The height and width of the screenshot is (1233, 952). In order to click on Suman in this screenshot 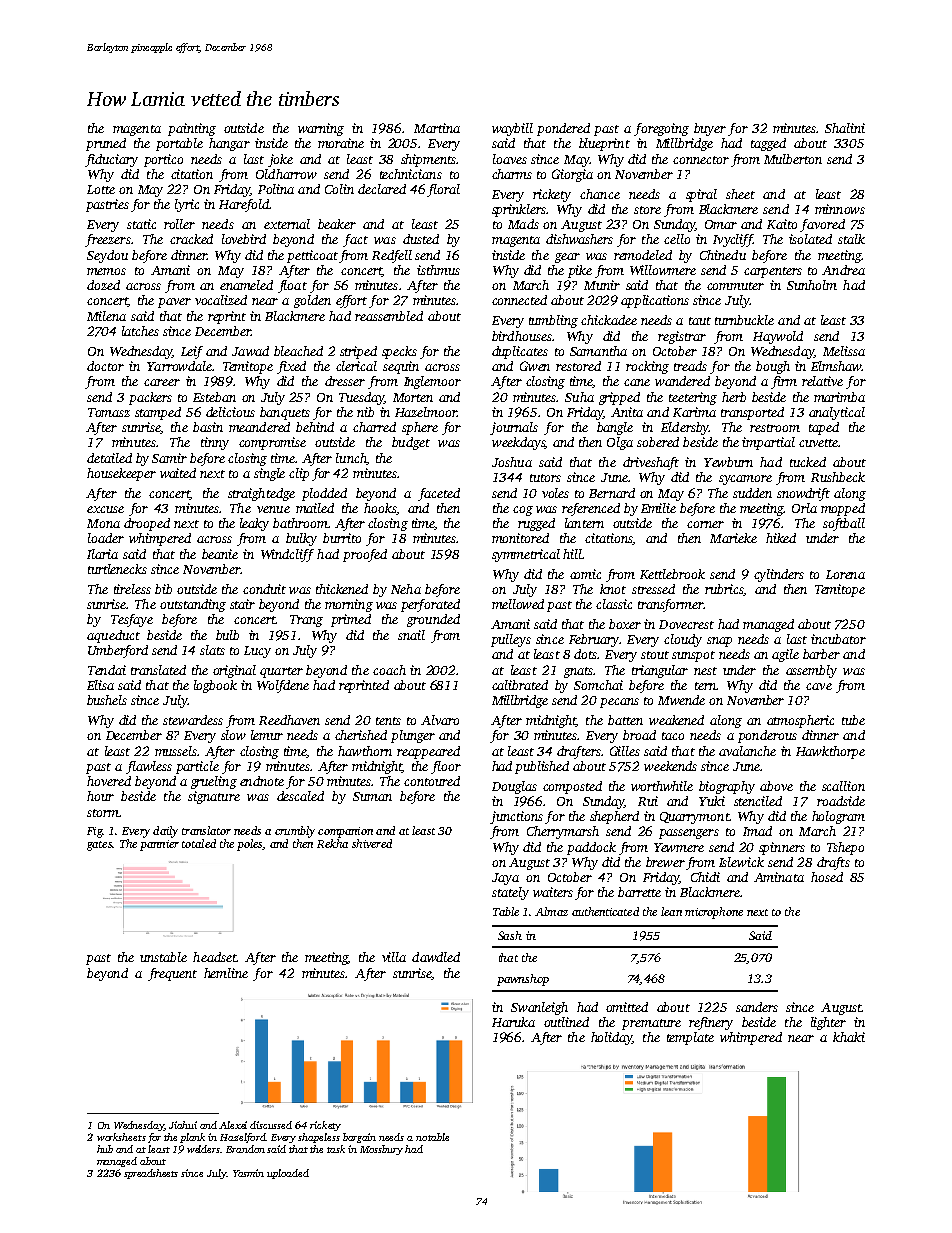, I will do `click(372, 796)`.
